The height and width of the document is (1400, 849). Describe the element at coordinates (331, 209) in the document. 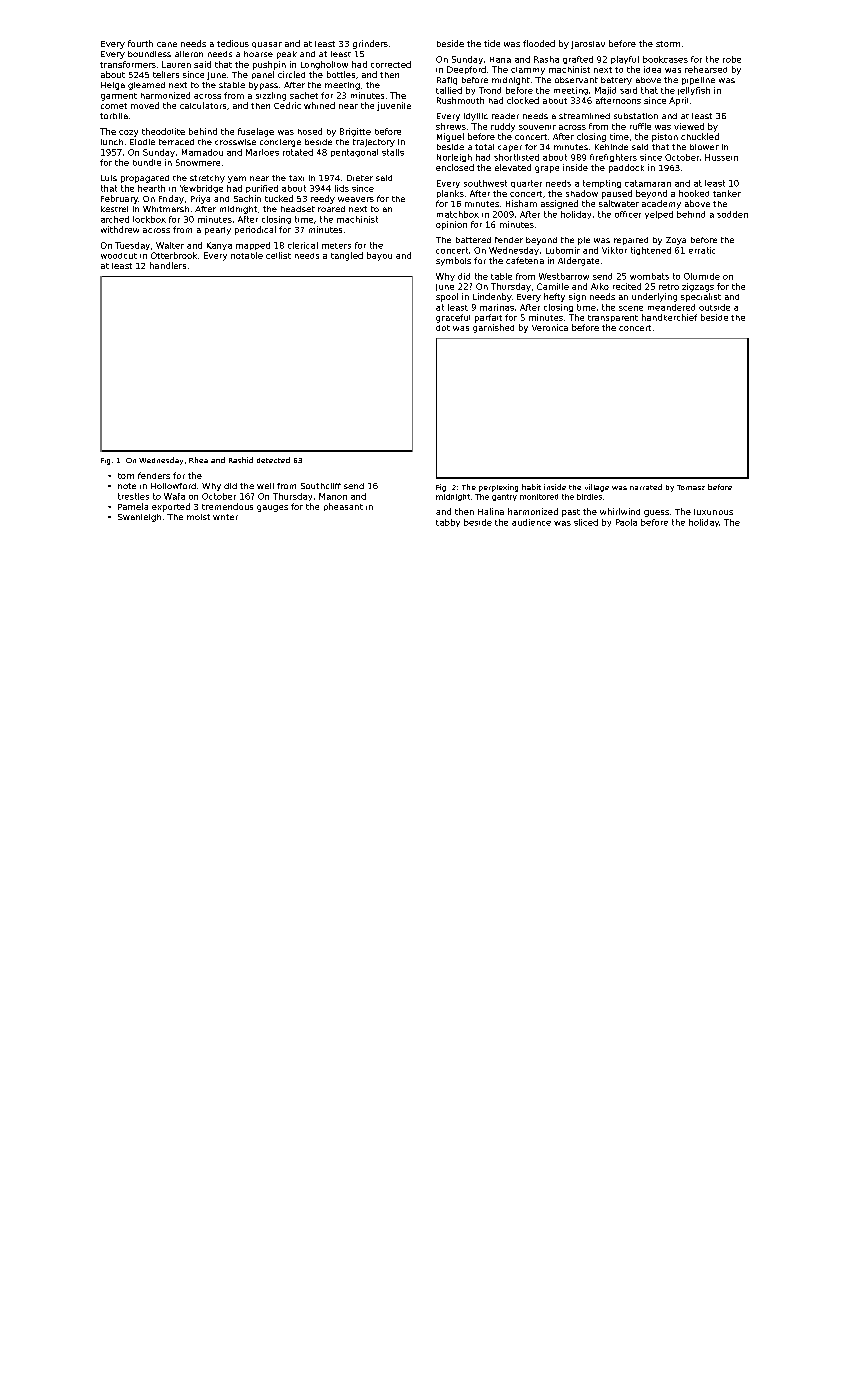

I see `roared` at that location.
